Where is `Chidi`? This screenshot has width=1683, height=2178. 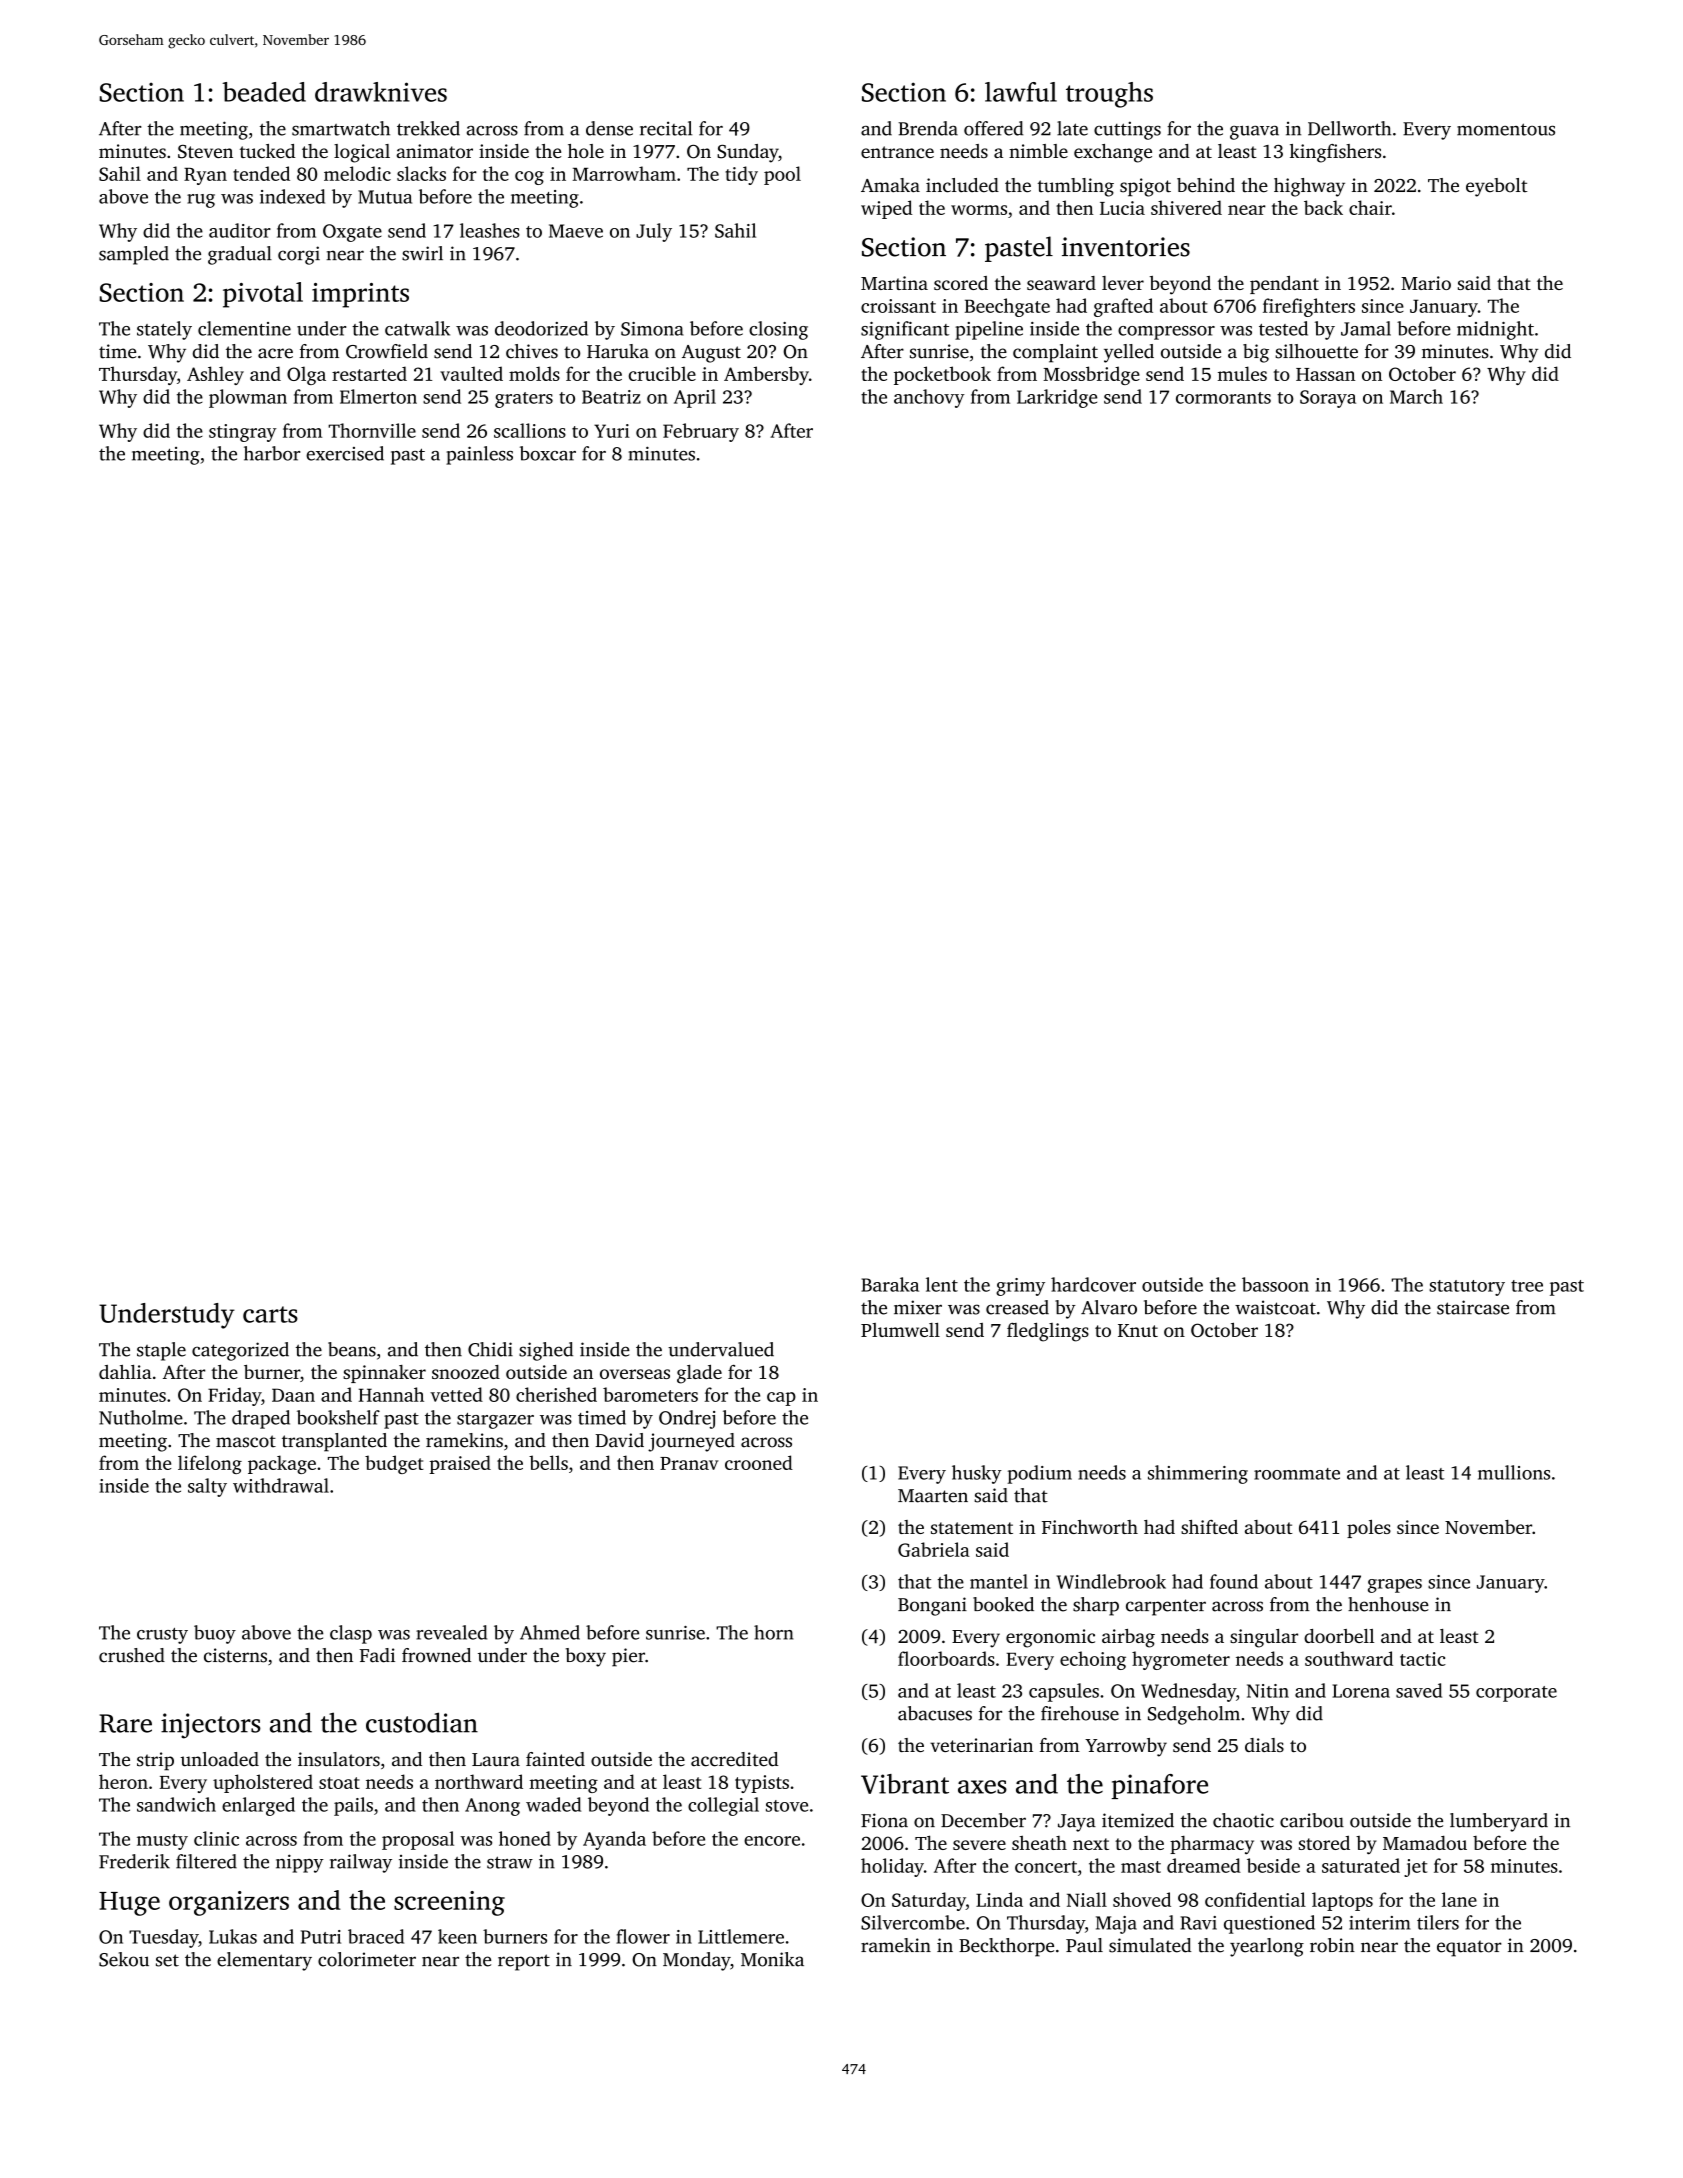
Chidi is located at coordinates (490, 1349).
